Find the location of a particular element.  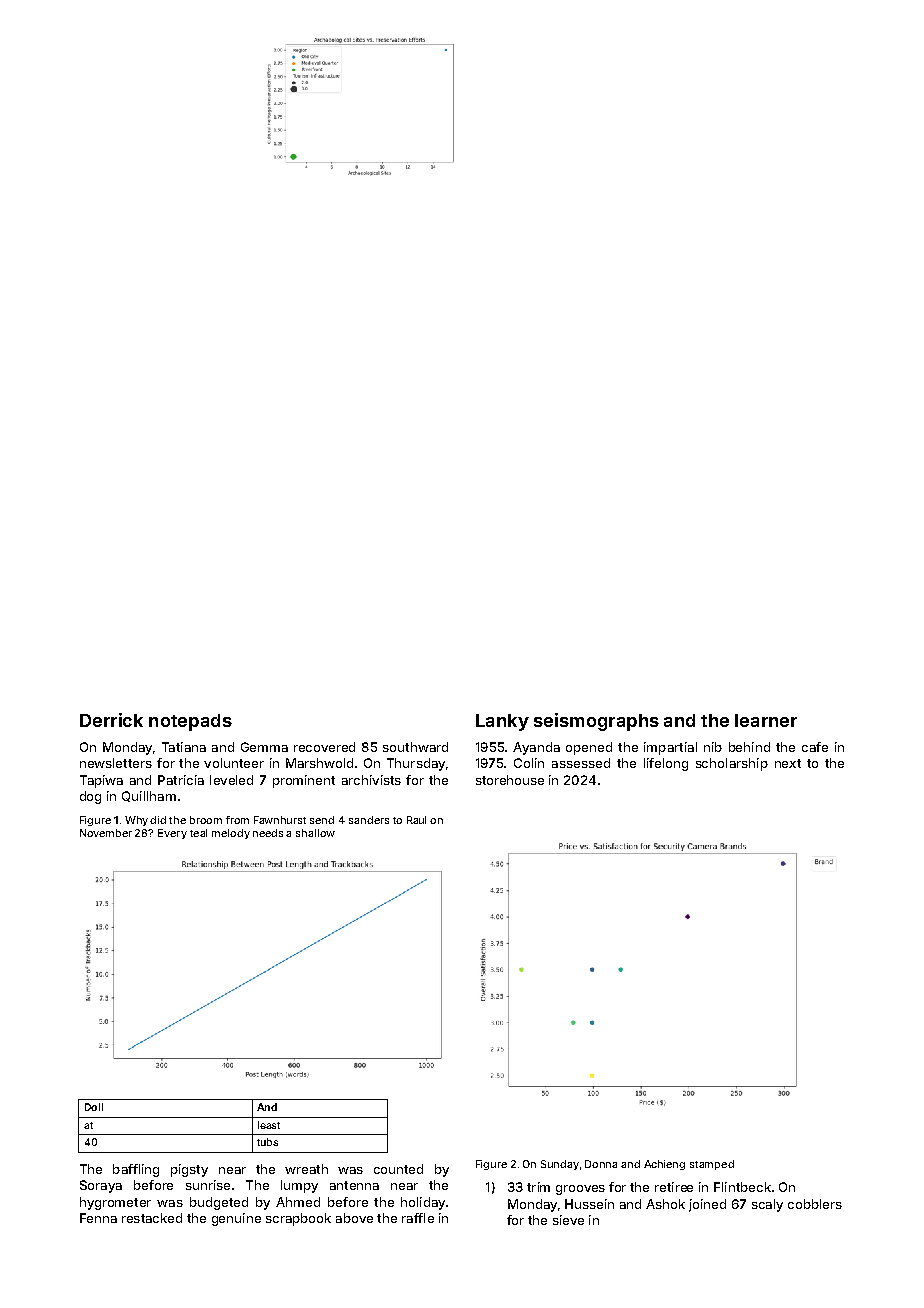

next is located at coordinates (788, 763).
